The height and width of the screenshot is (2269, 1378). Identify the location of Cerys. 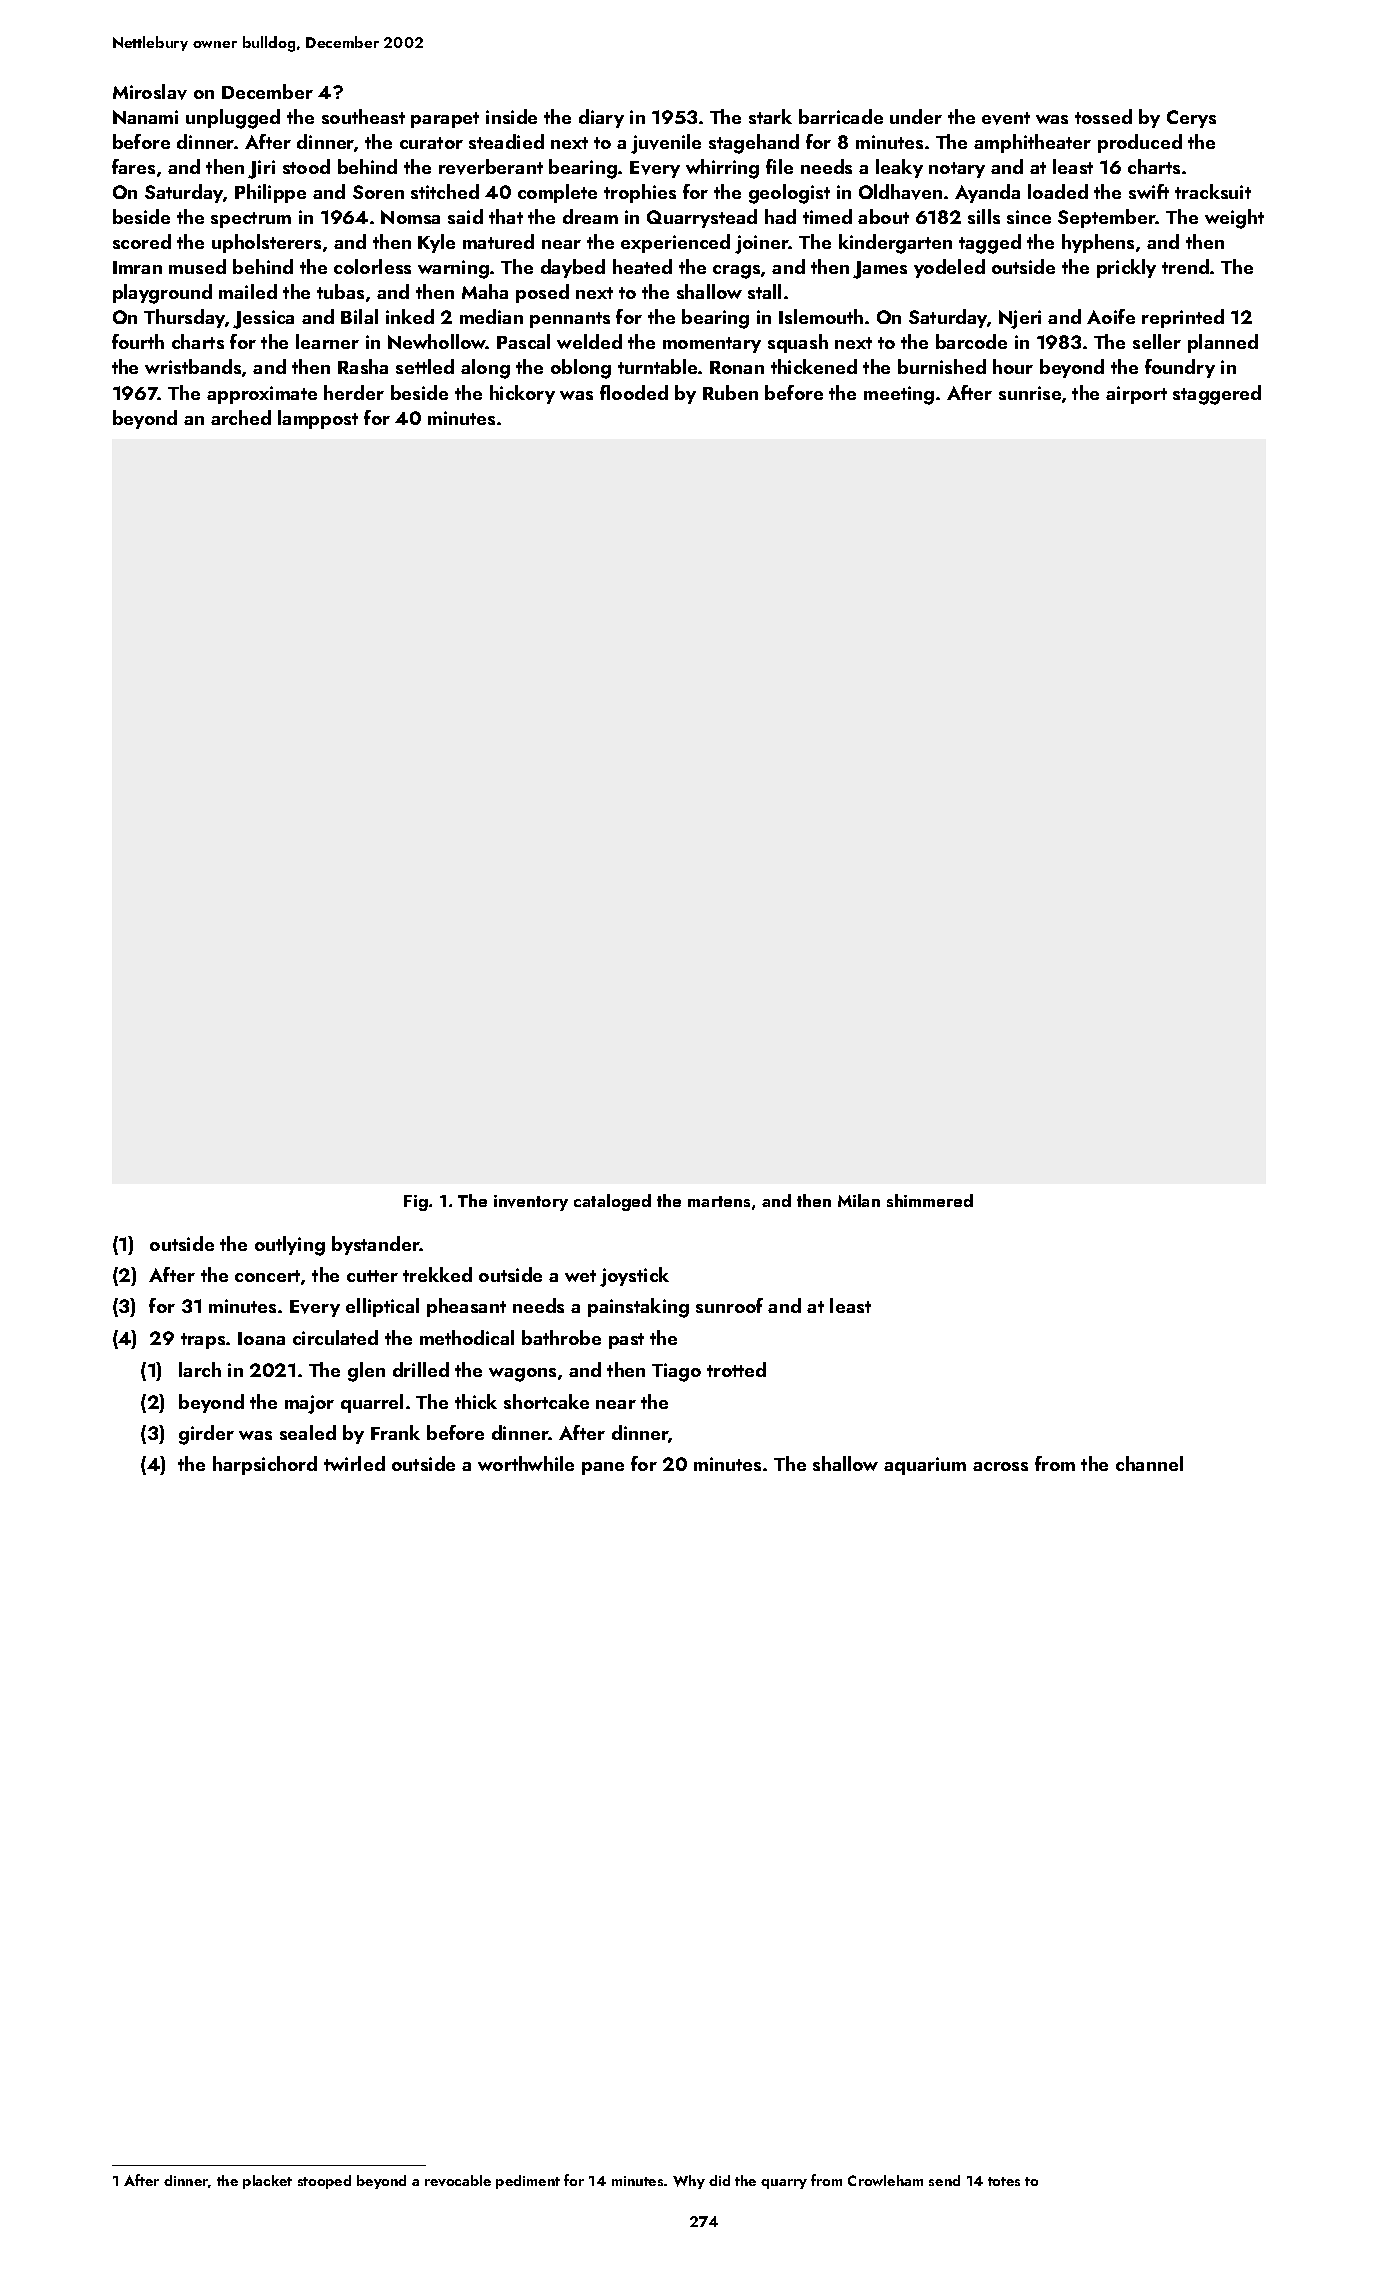
(1191, 119).
